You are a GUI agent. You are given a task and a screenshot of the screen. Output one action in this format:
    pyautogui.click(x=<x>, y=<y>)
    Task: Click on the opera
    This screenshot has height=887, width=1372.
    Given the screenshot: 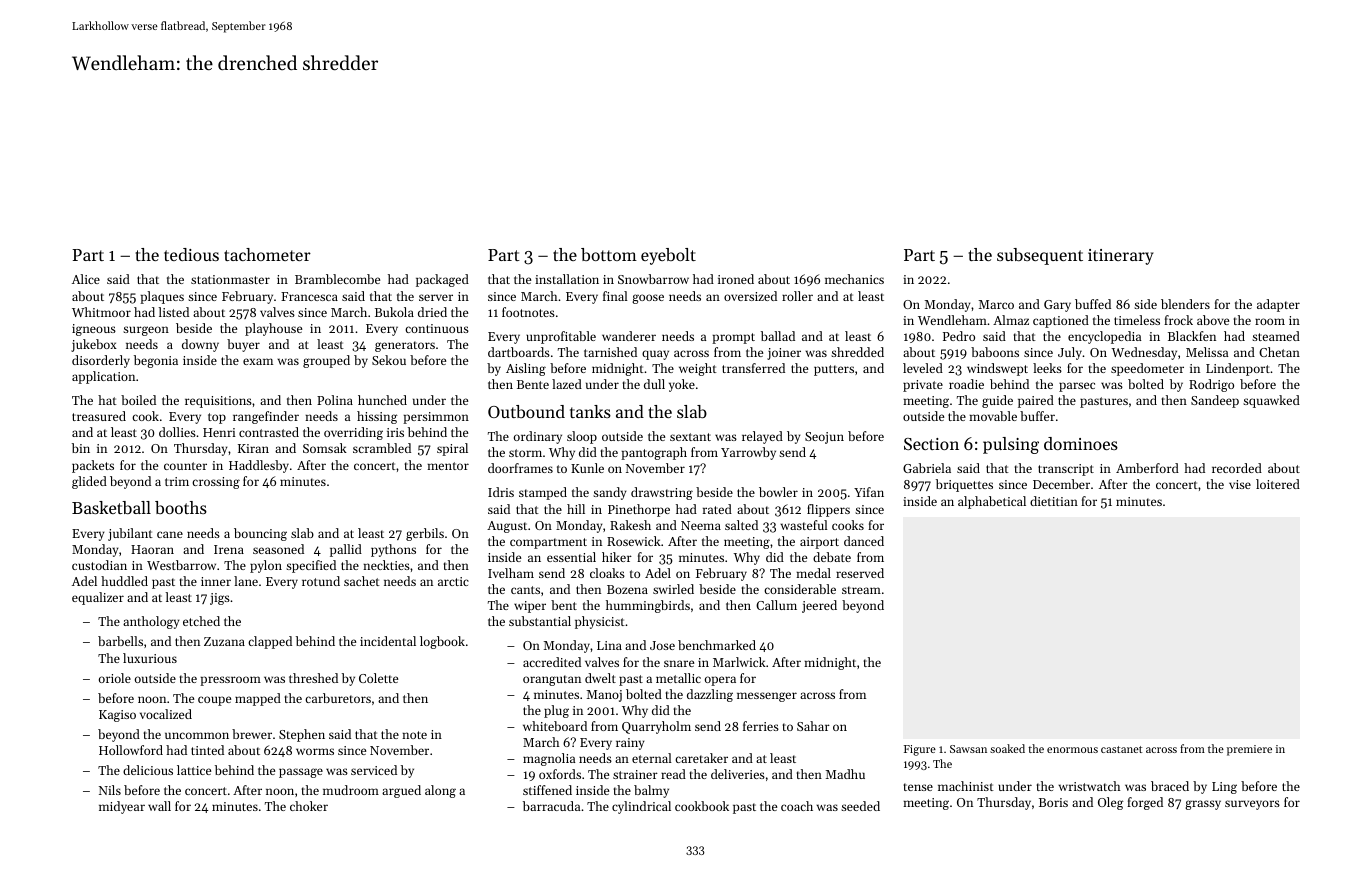 What is the action you would take?
    pyautogui.click(x=720, y=681)
